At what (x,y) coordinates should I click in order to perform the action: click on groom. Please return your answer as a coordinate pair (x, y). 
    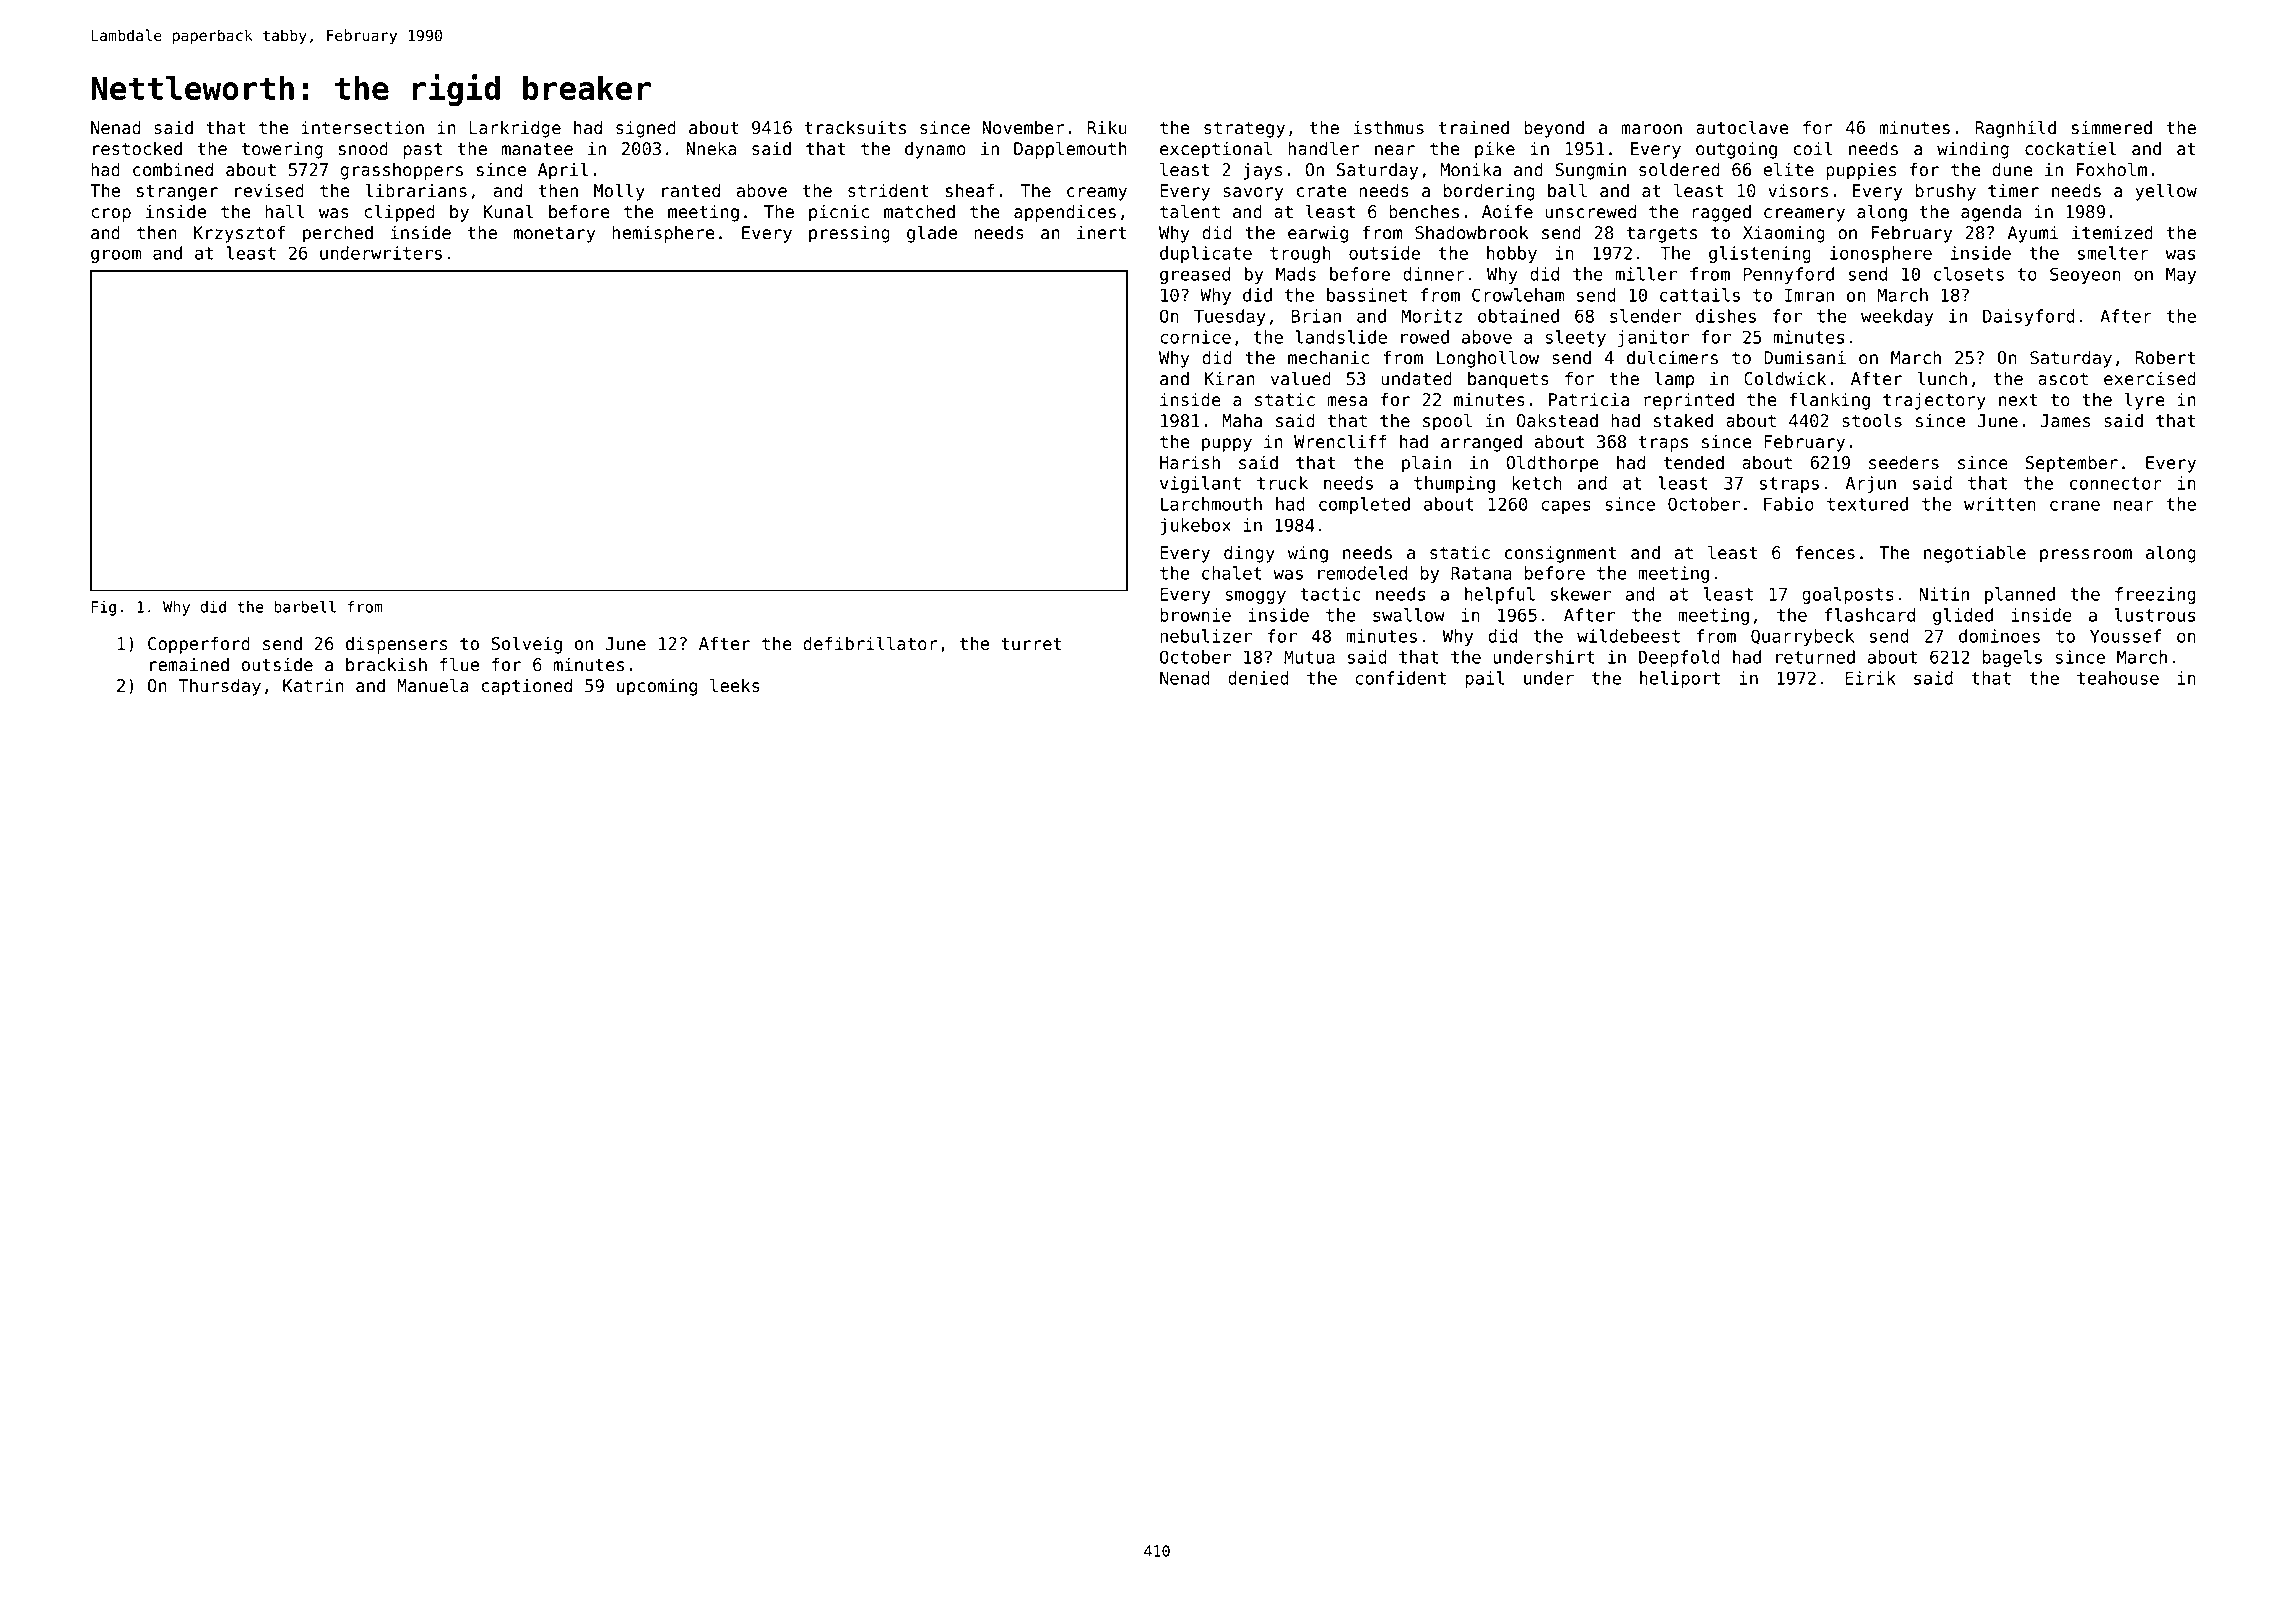
    Looking at the image, I should click on (116, 256).
